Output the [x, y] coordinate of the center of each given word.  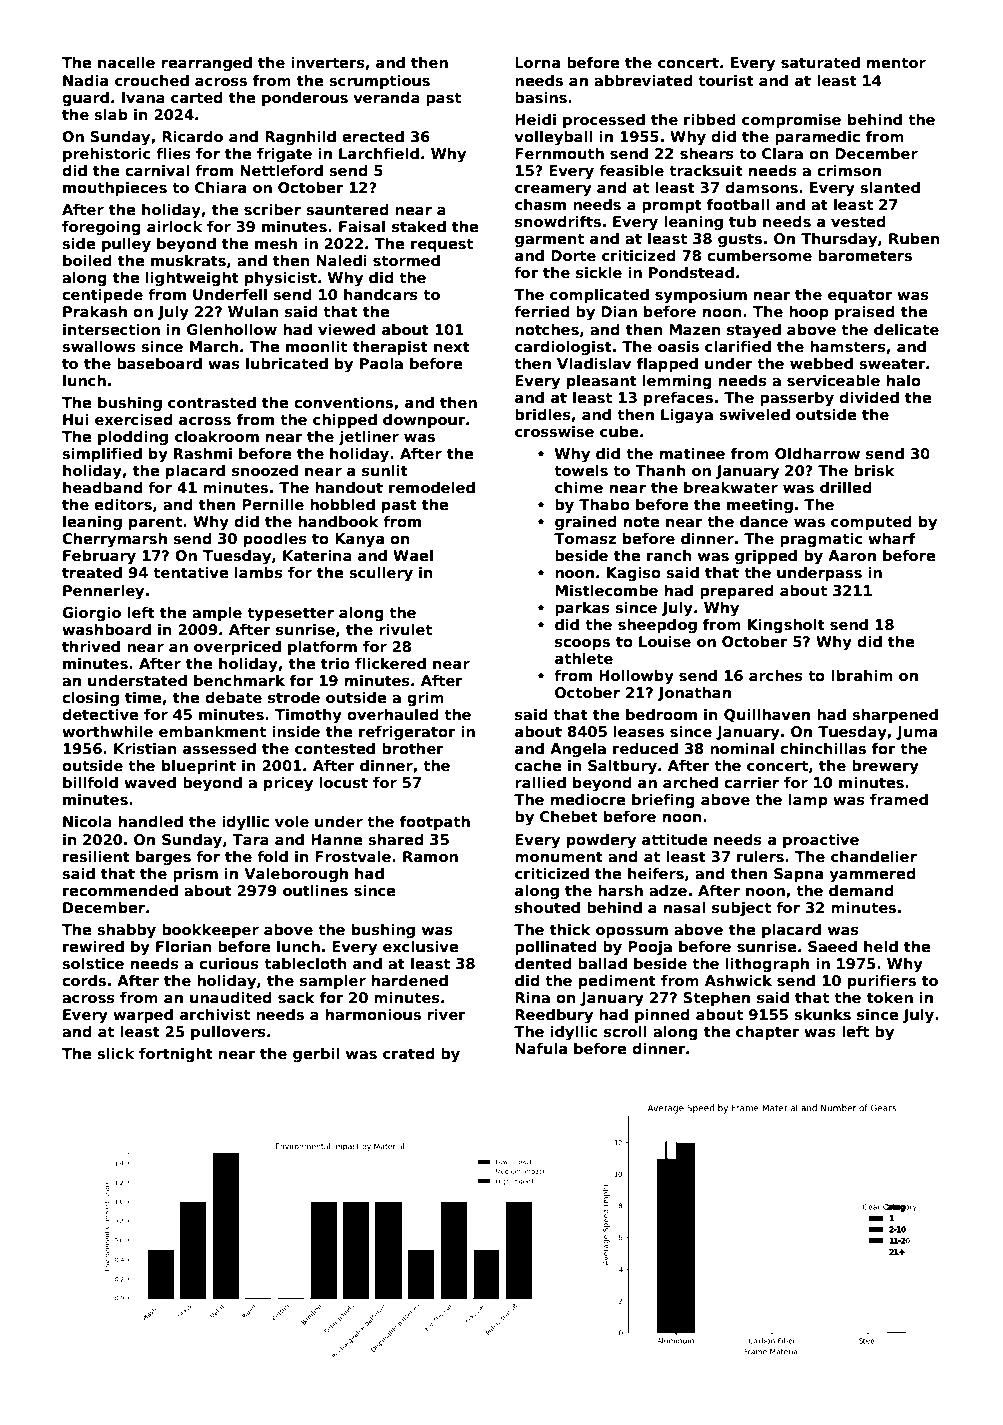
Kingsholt [786, 626]
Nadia [85, 80]
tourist [726, 80]
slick [115, 1053]
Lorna [537, 62]
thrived [91, 646]
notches [547, 329]
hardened [410, 980]
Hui [75, 419]
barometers [865, 255]
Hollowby [636, 677]
